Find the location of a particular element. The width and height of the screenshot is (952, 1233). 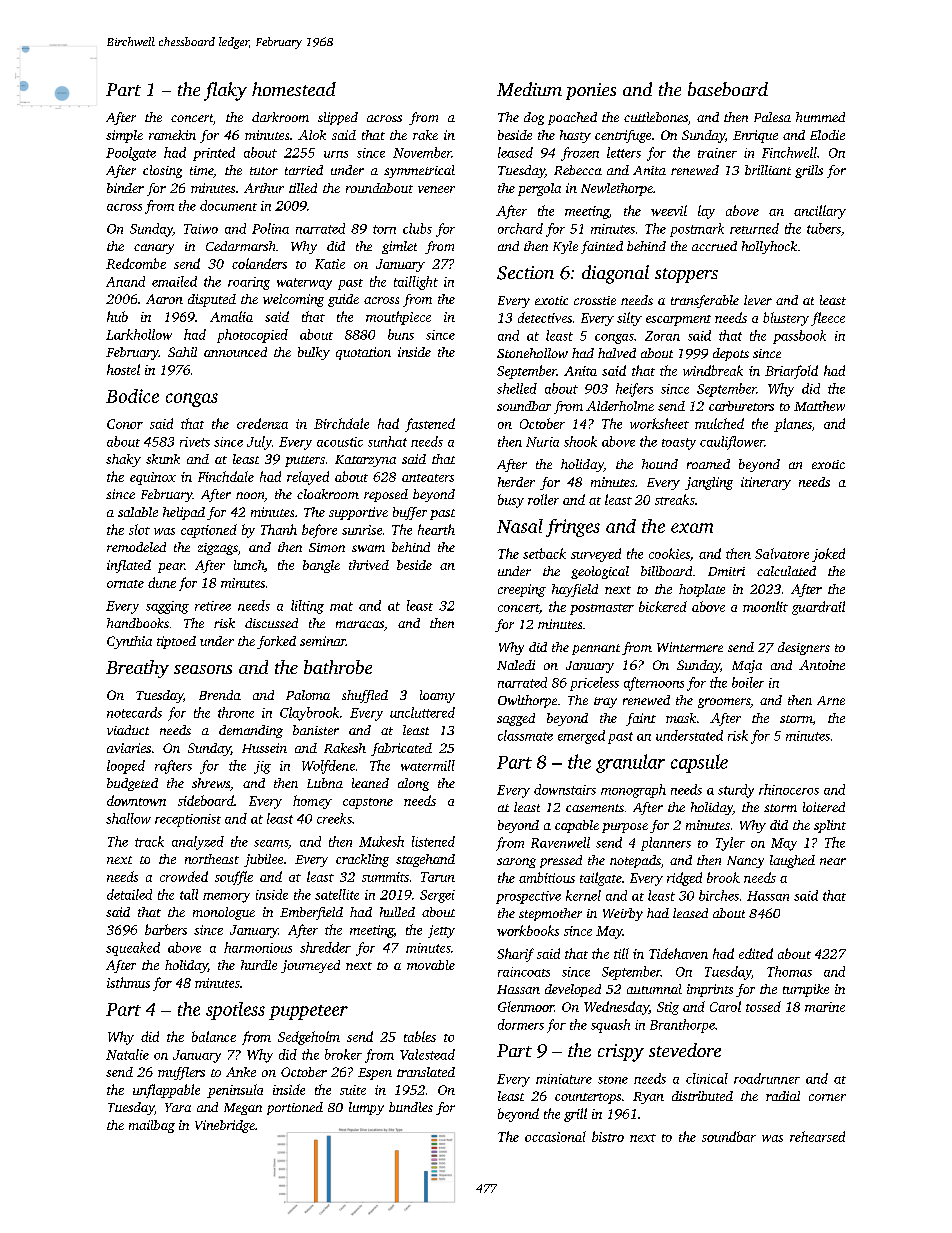

imprints is located at coordinates (710, 990).
